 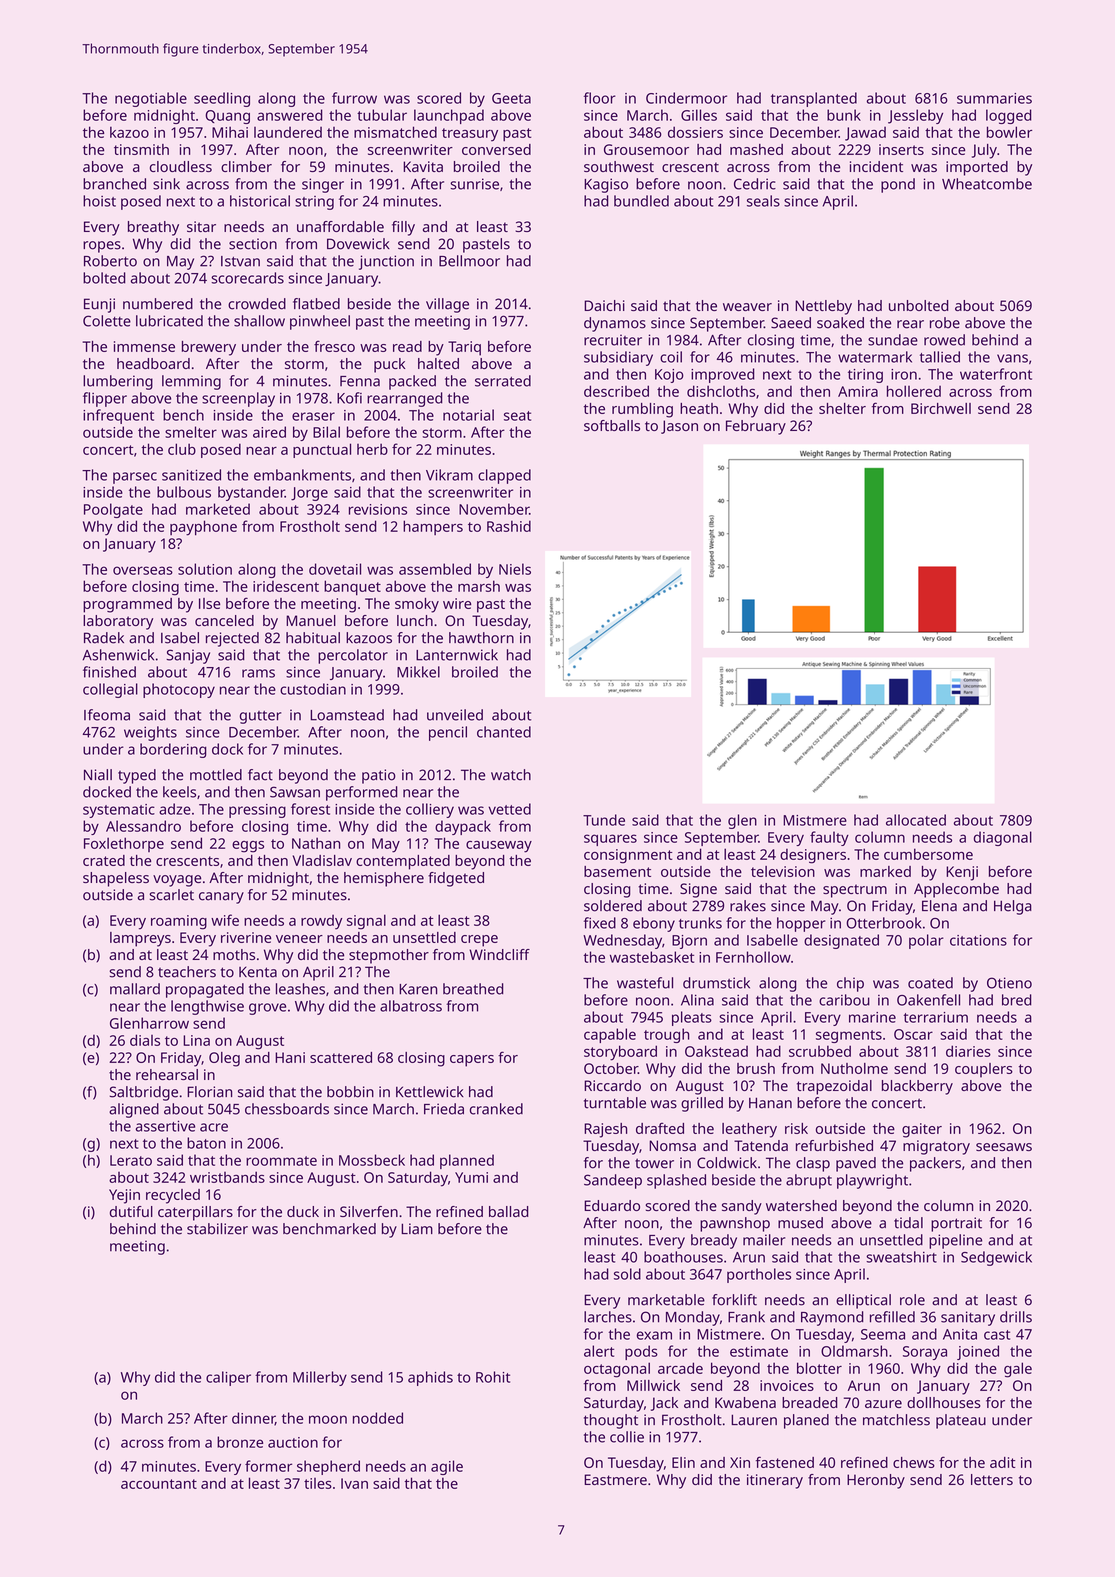 What do you see at coordinates (604, 820) in the screenshot?
I see `Tunde` at bounding box center [604, 820].
